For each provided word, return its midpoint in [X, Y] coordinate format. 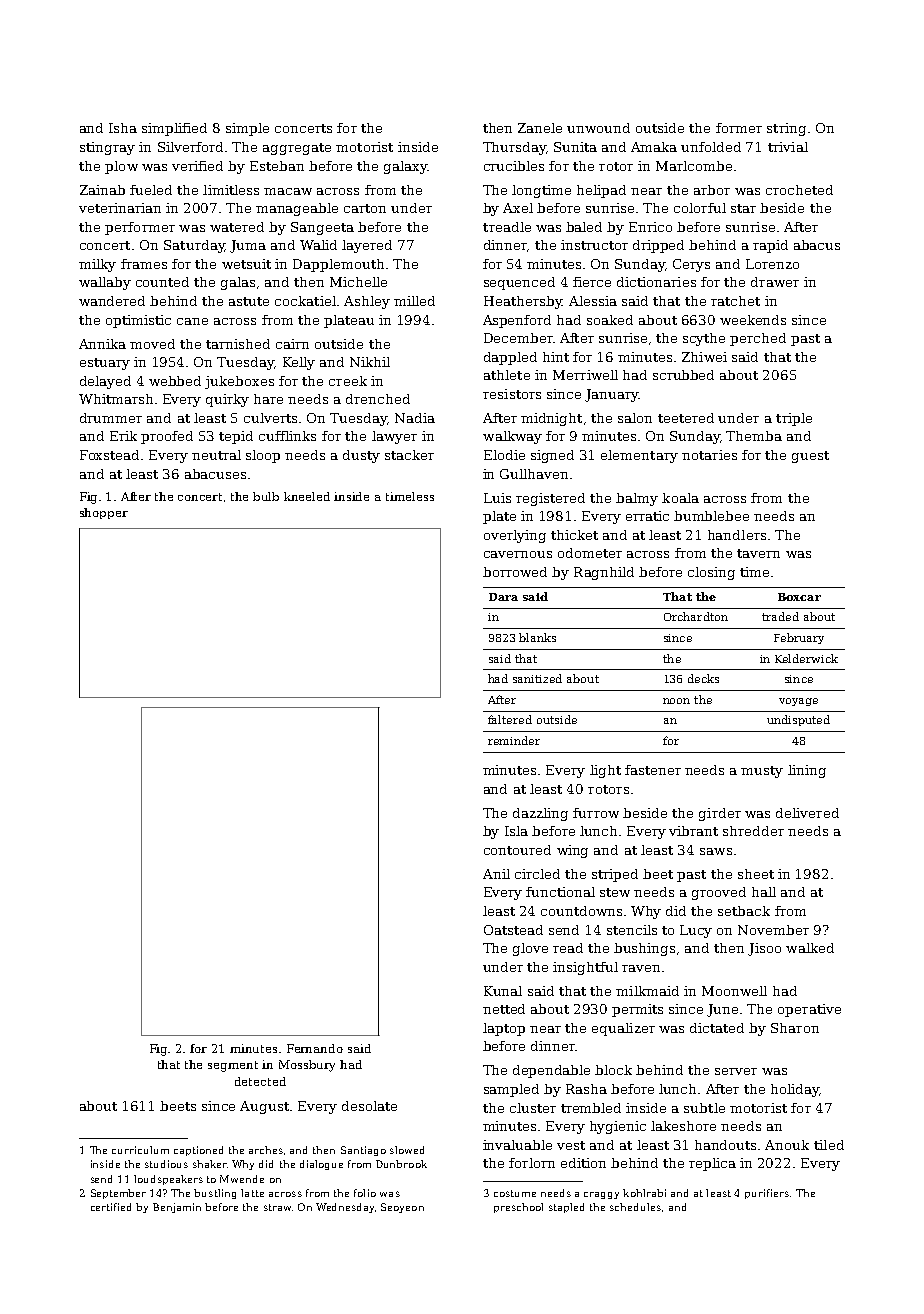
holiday [795, 1090]
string [786, 129]
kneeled [307, 496]
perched [758, 339]
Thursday [514, 148]
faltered [510, 719]
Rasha [586, 1089]
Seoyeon [402, 1208]
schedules [635, 1207]
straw [277, 1207]
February [799, 638]
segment [233, 1066]
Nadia [415, 418]
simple [247, 129]
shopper [104, 513]
